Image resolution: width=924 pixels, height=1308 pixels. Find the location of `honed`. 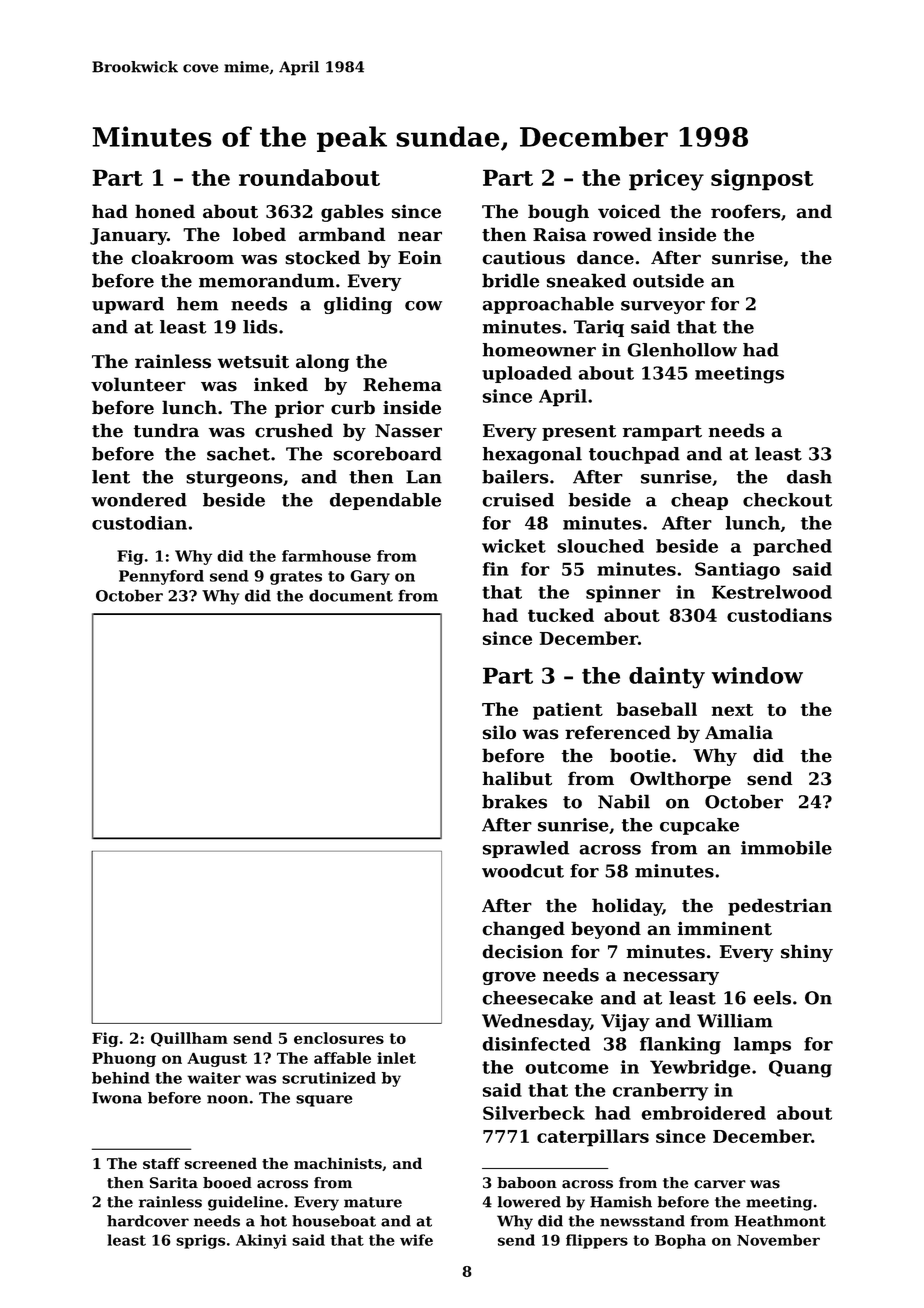

honed is located at coordinates (165, 211).
